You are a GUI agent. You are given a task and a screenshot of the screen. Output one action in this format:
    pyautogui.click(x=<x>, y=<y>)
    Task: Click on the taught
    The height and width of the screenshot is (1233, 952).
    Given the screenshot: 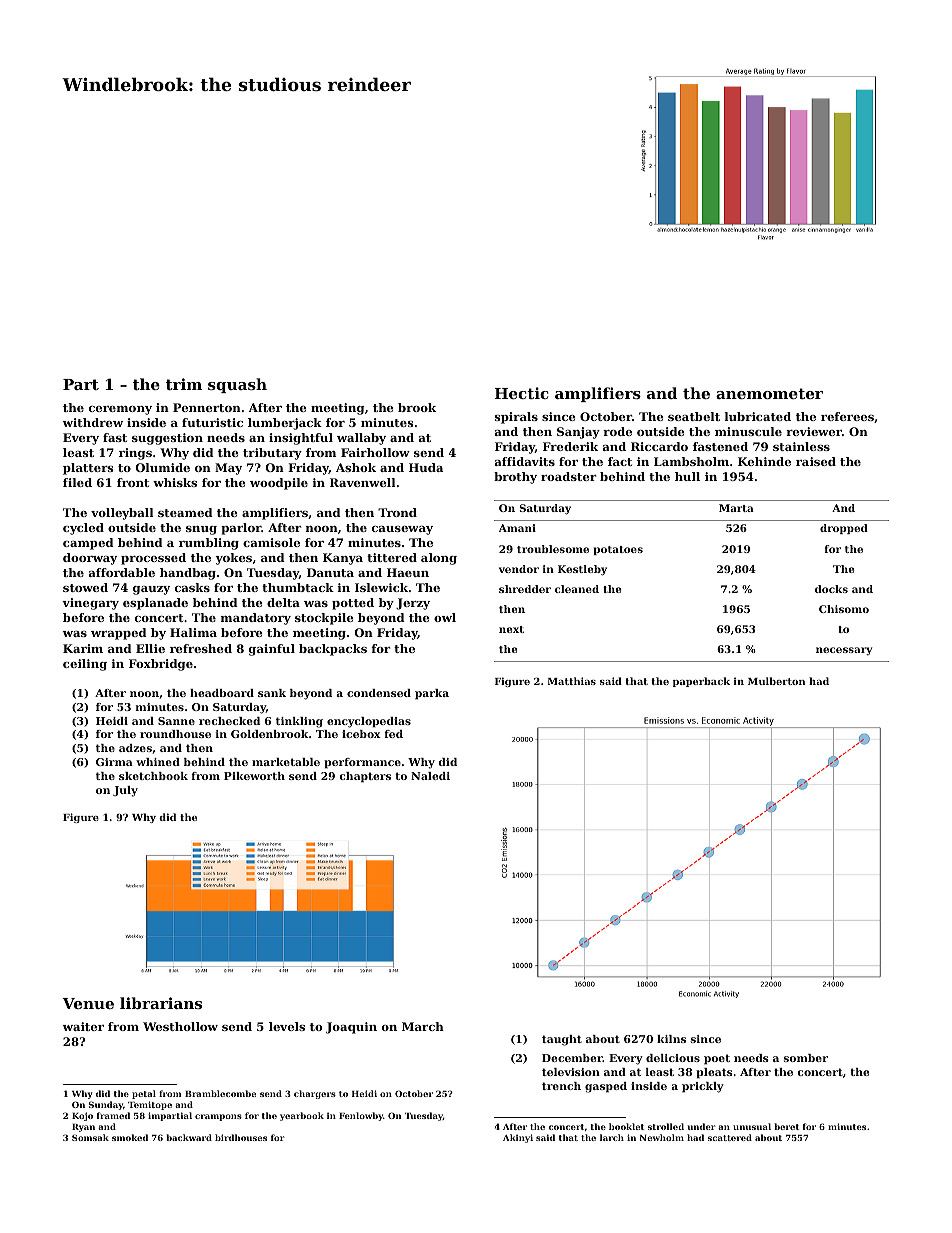 What is the action you would take?
    pyautogui.click(x=562, y=1040)
